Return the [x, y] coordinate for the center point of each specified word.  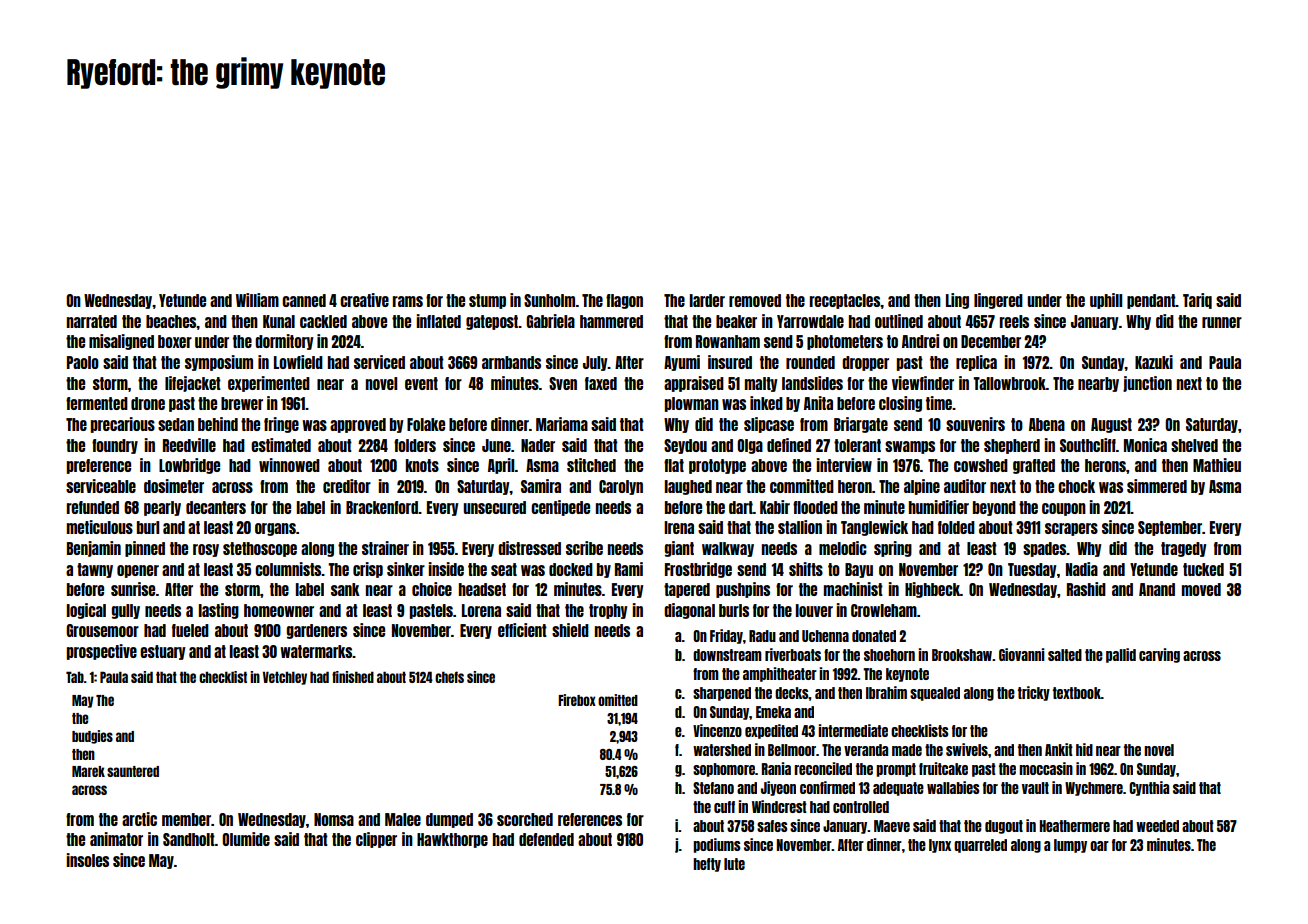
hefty [707, 865]
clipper [376, 840]
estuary [163, 652]
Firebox [577, 700]
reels [1014, 321]
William [257, 300]
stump [487, 301]
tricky [1034, 693]
